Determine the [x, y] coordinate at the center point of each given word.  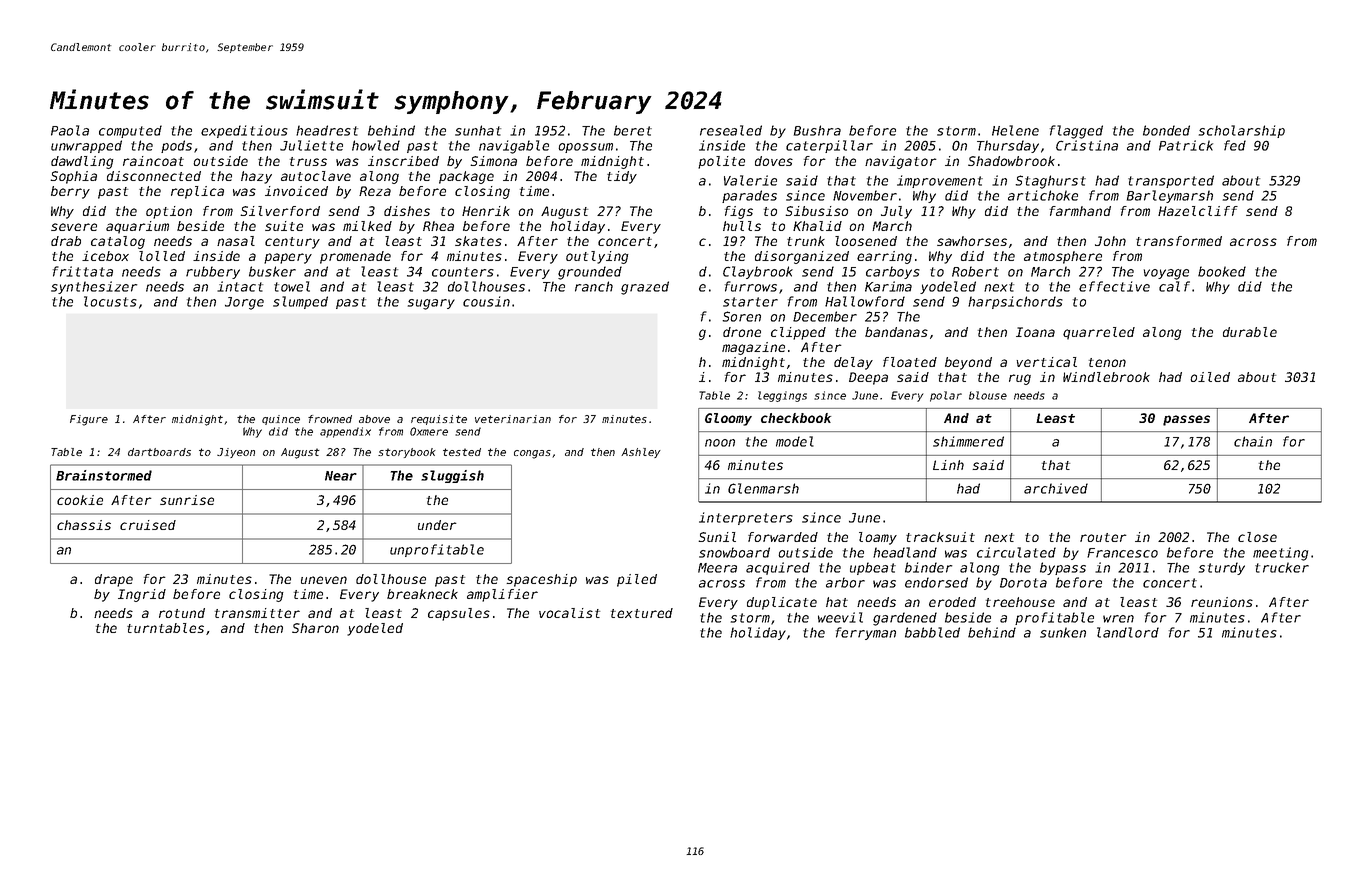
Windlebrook [1106, 377]
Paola [70, 130]
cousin [486, 301]
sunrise [187, 500]
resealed [731, 130]
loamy [878, 538]
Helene [1015, 130]
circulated [1016, 552]
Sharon [315, 628]
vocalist [569, 613]
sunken [1063, 632]
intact [240, 286]
